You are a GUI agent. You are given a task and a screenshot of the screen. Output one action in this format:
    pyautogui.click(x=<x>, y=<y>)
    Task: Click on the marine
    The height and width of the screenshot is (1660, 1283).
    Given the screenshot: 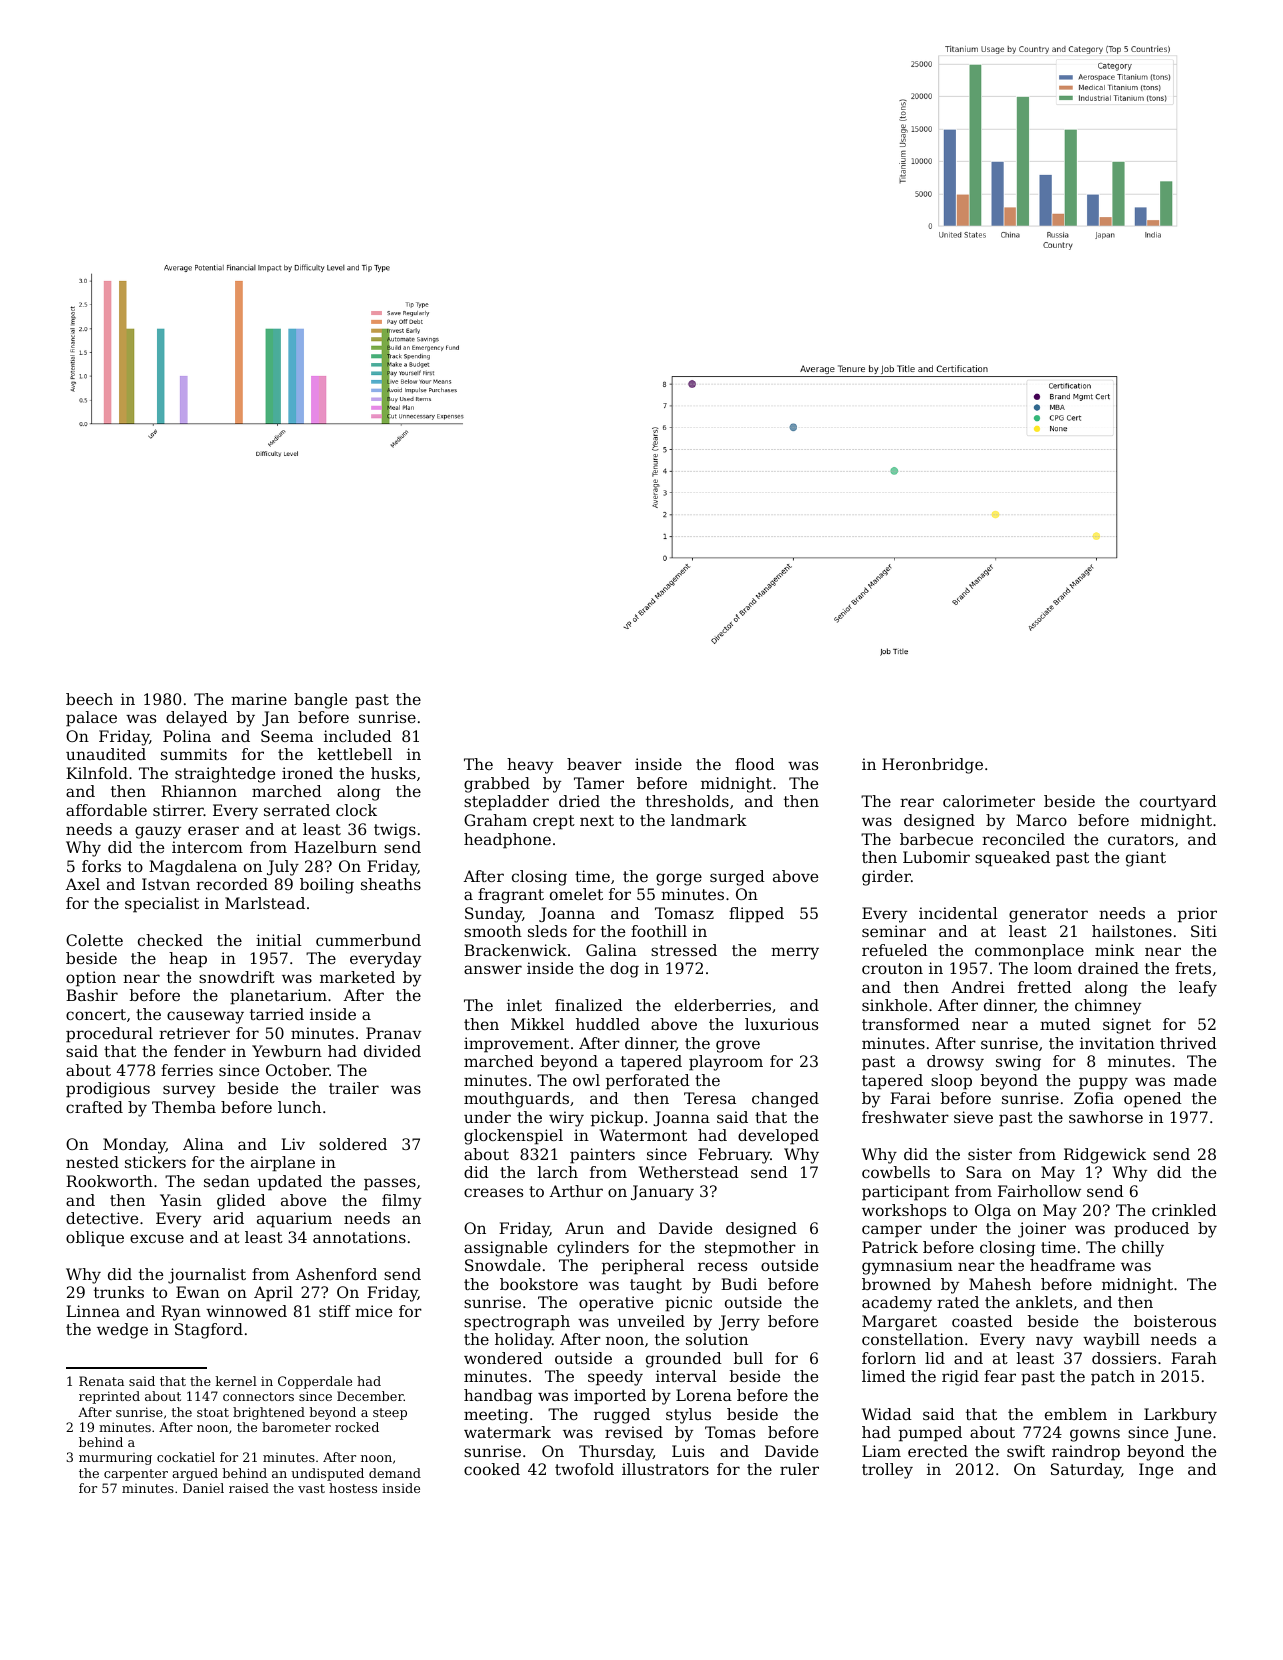 What is the action you would take?
    pyautogui.click(x=259, y=699)
